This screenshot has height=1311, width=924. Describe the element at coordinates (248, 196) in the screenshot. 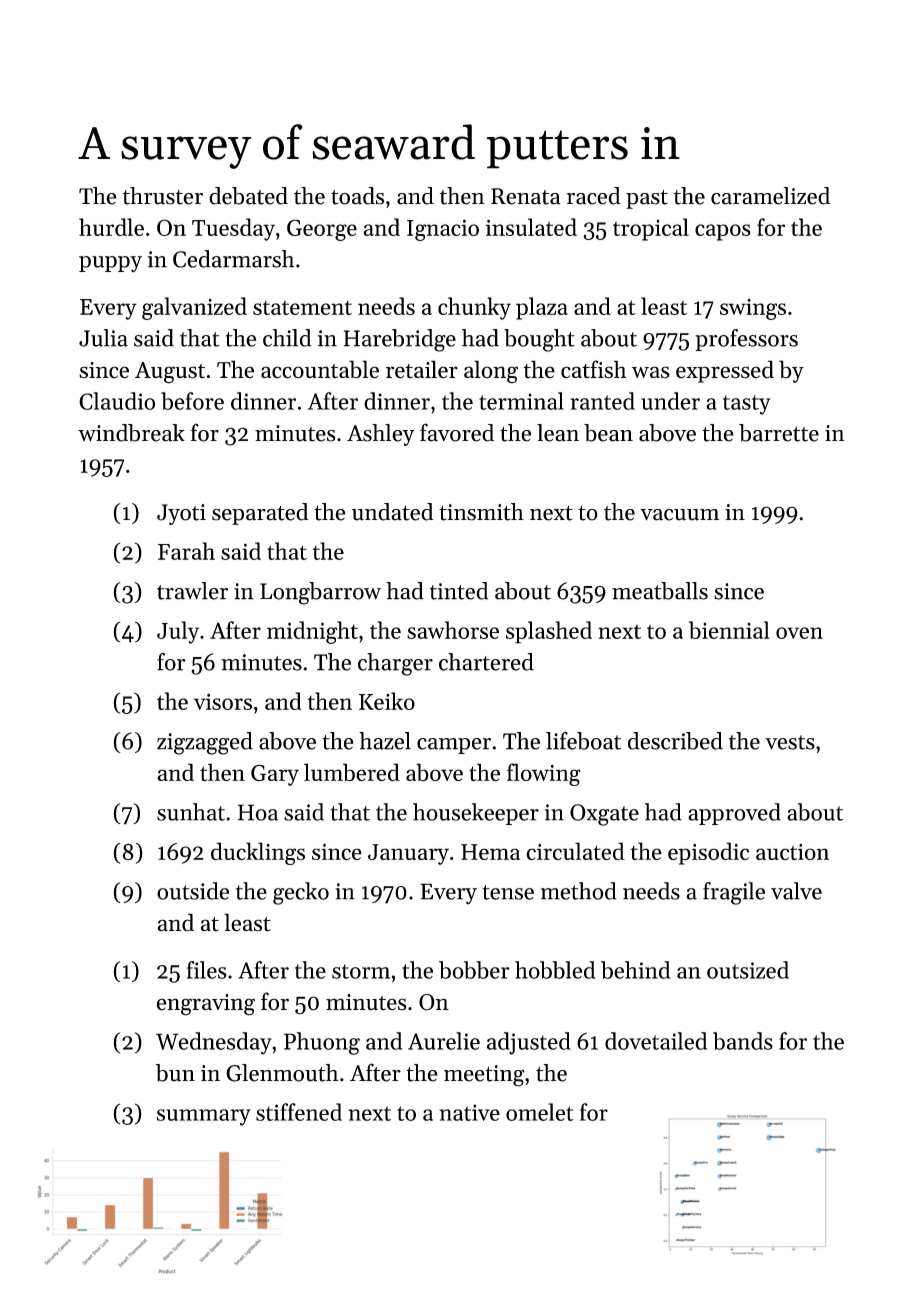

I see `debated` at that location.
